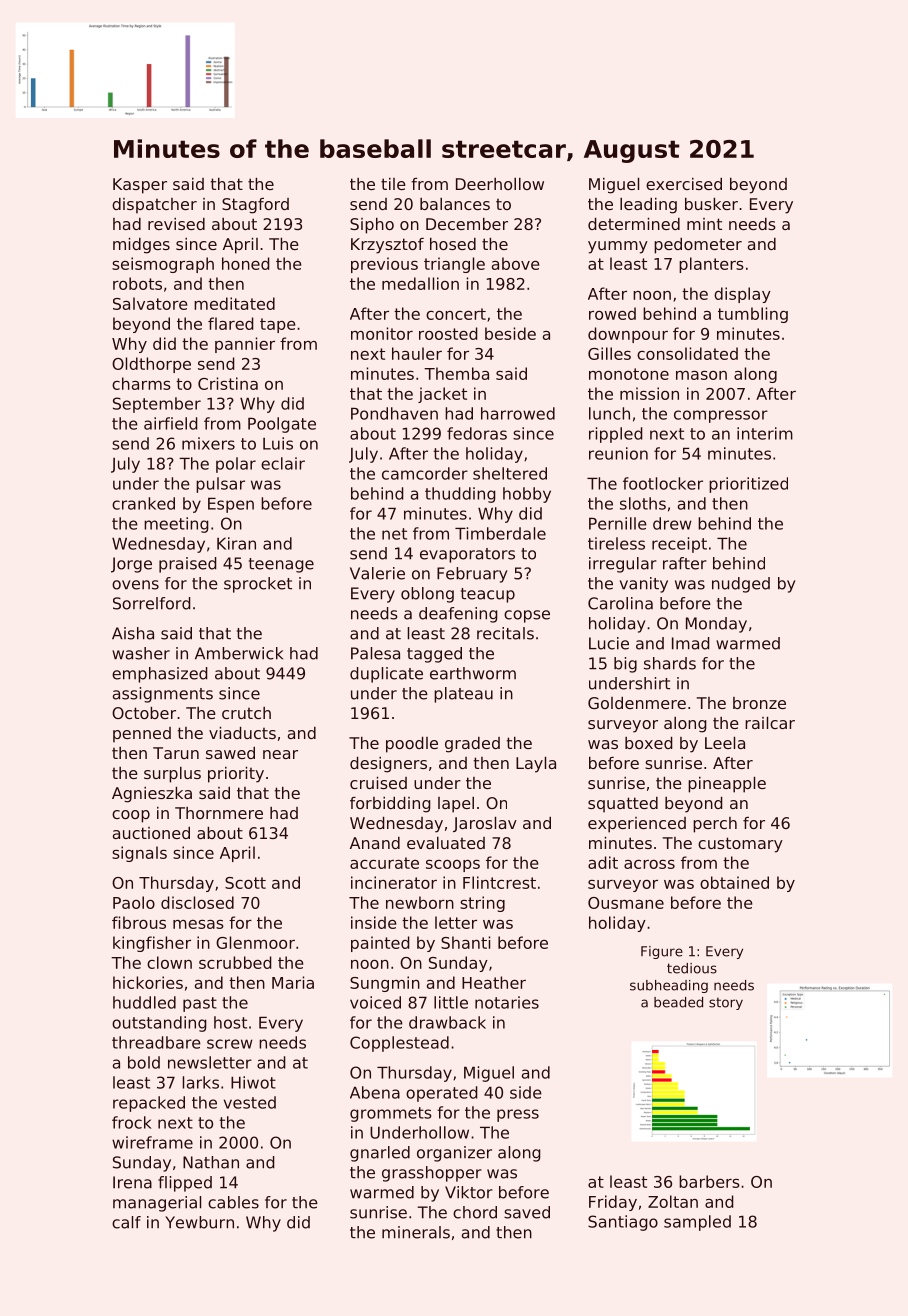  I want to click on Heather, so click(494, 982).
